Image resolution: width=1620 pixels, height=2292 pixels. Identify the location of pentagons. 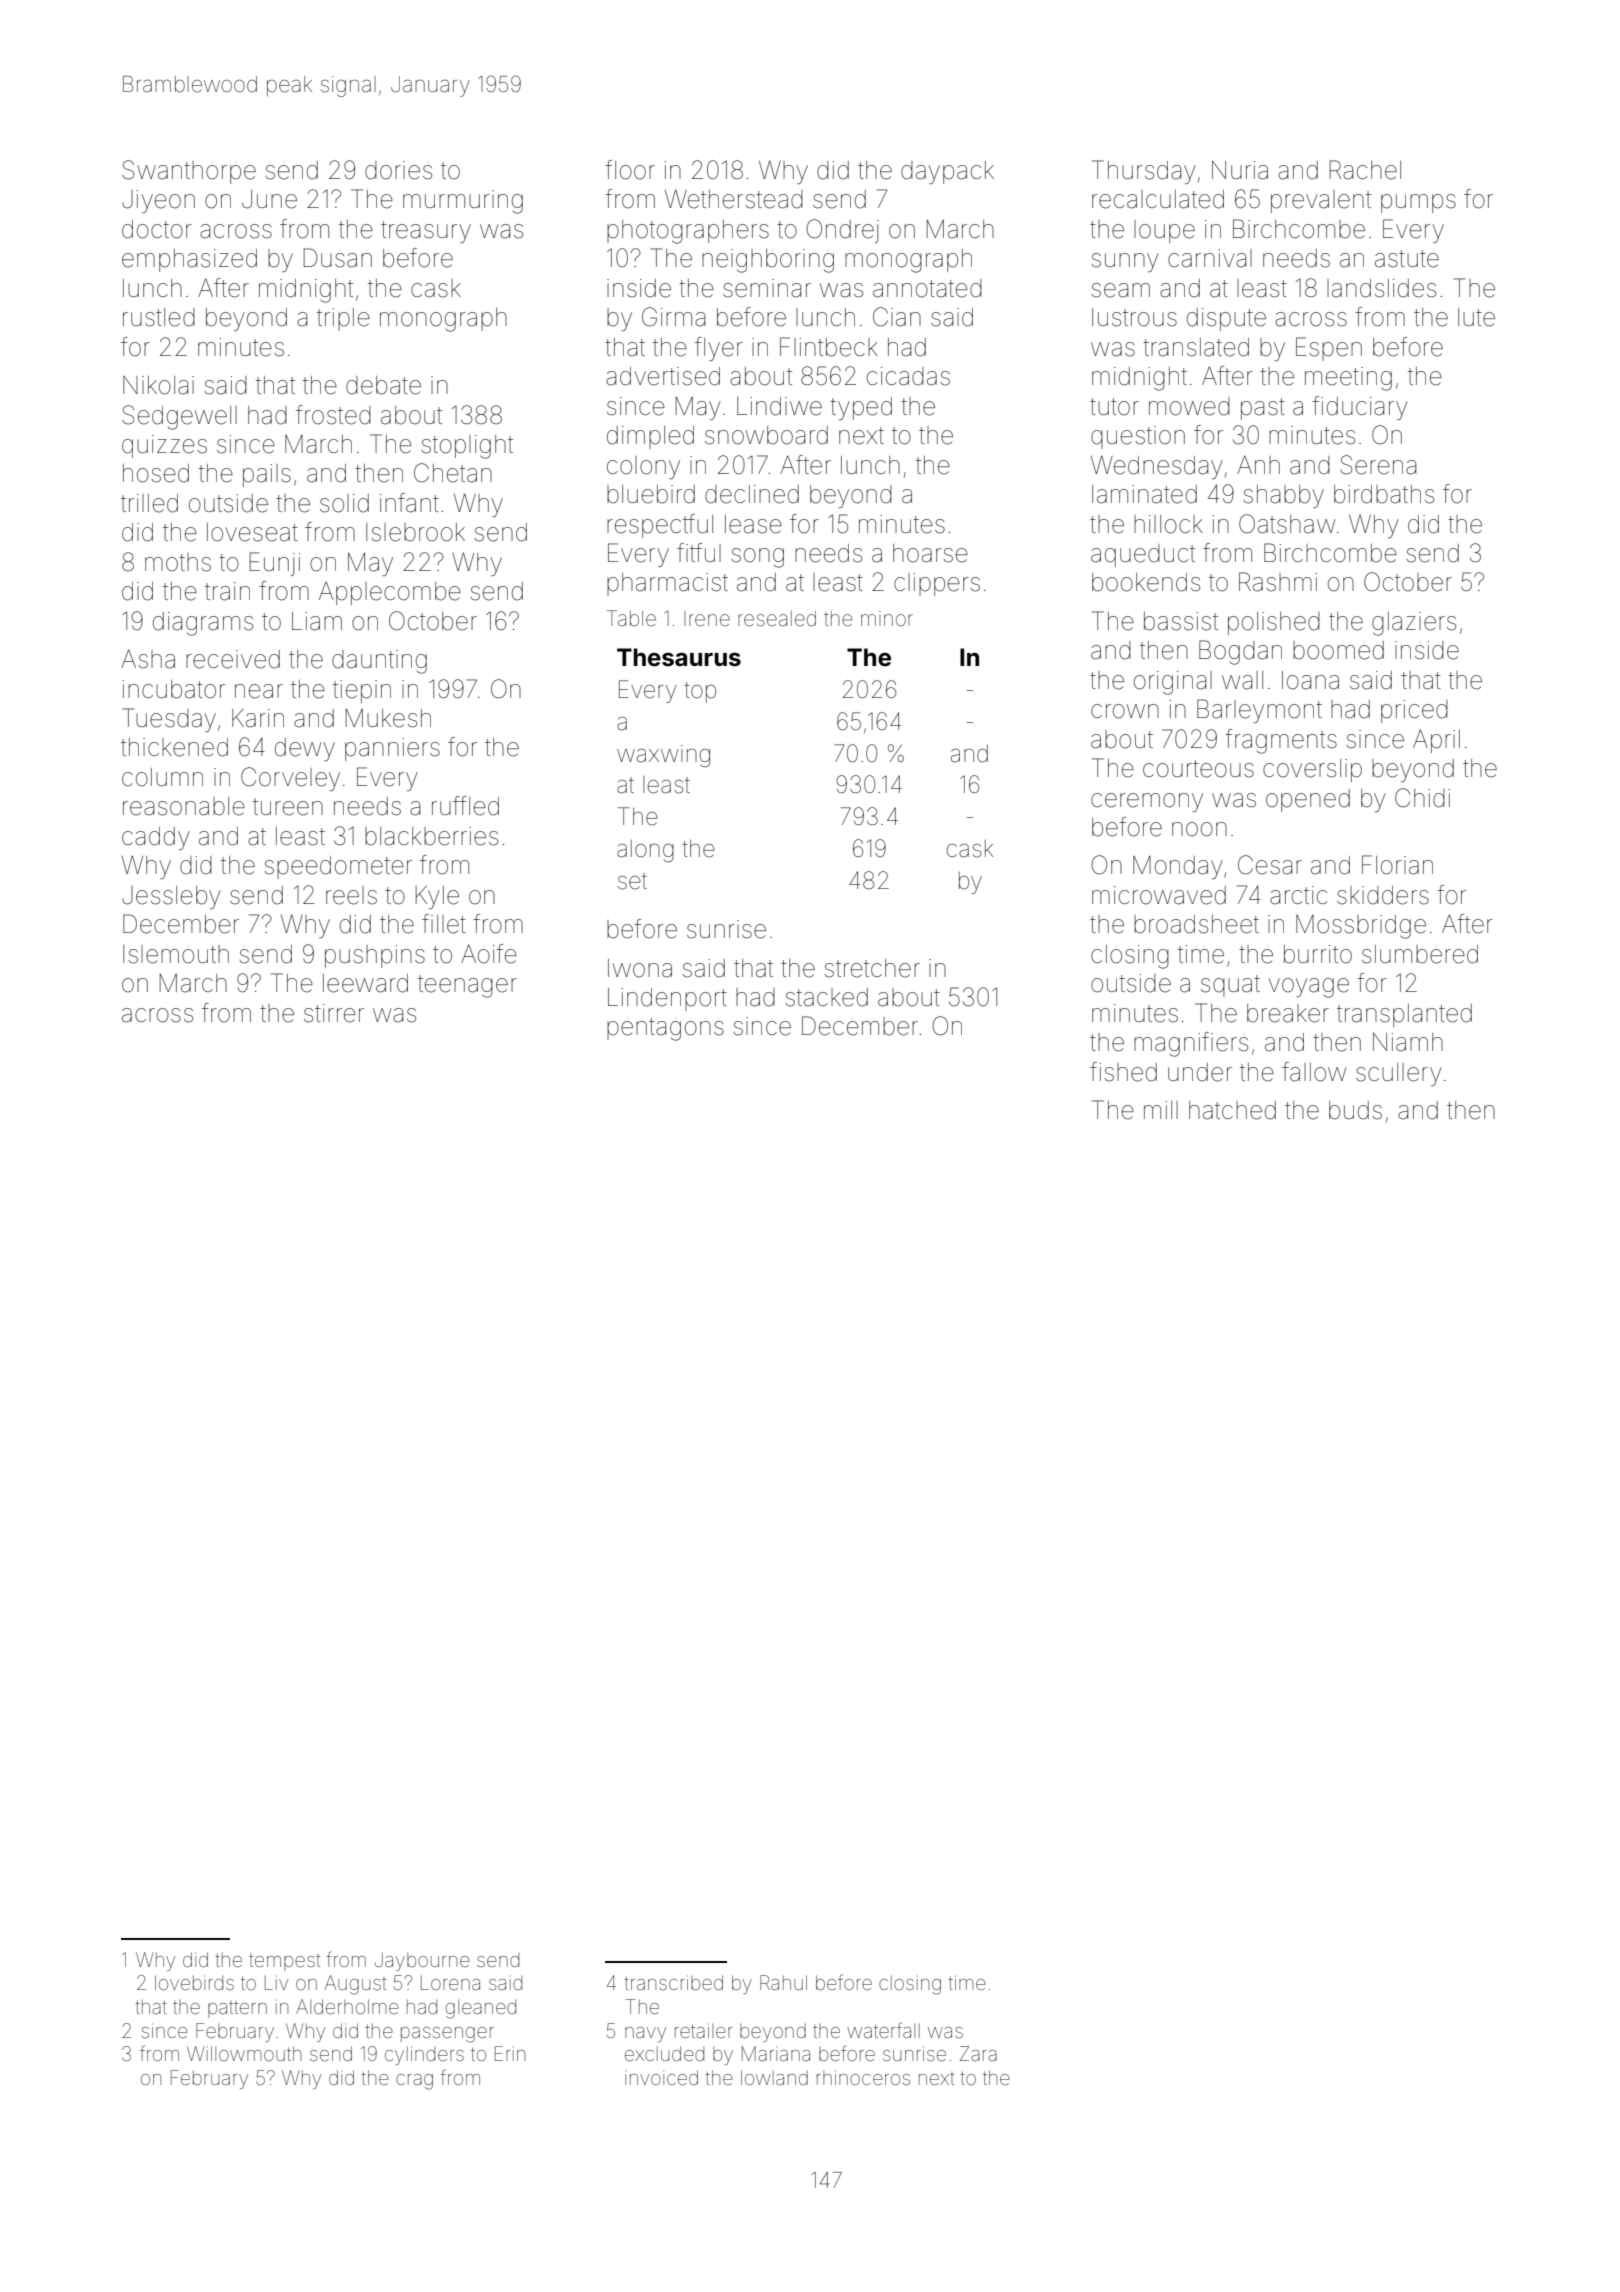
(665, 1029).
